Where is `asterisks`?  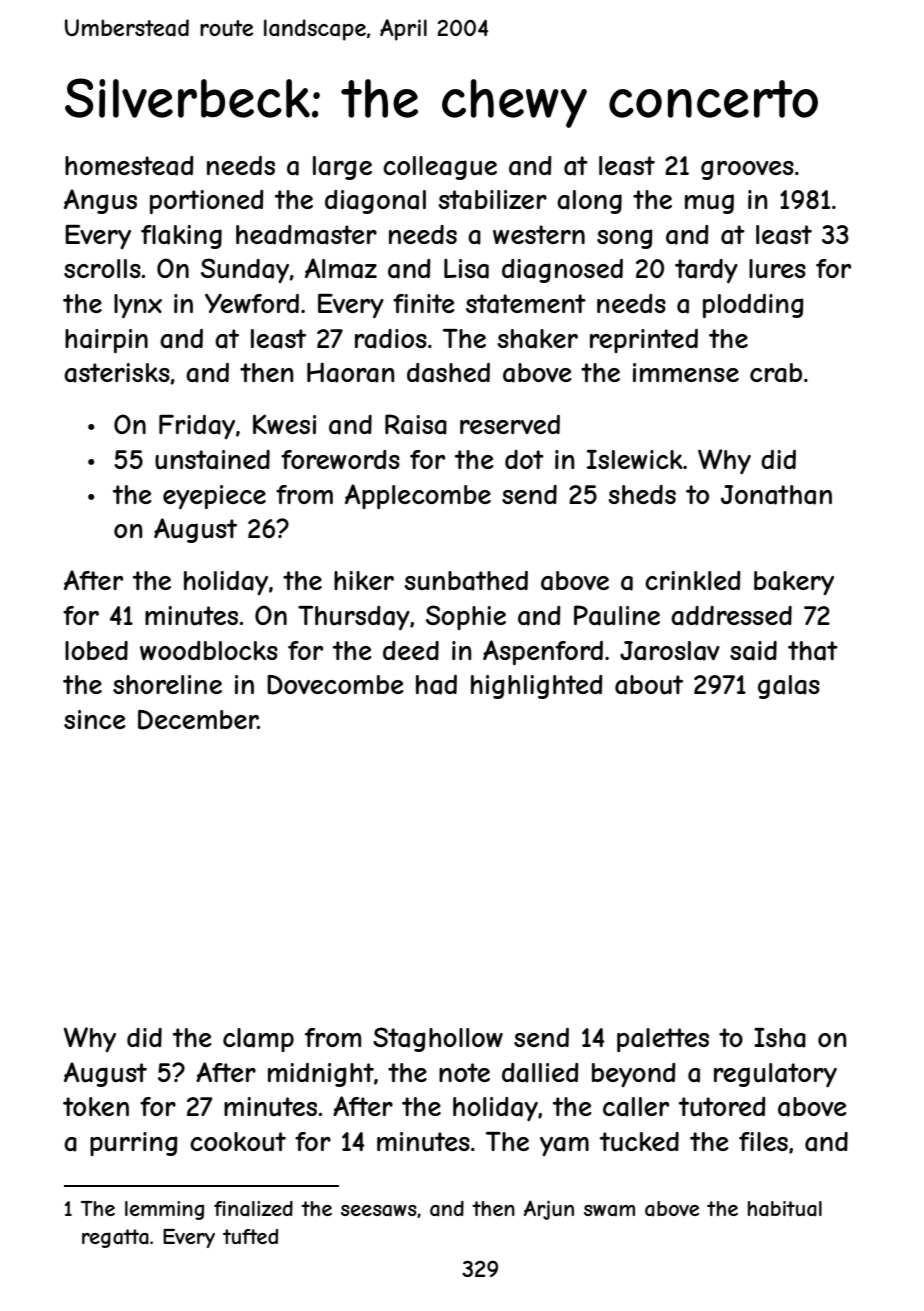
asterisks is located at coordinates (117, 373).
